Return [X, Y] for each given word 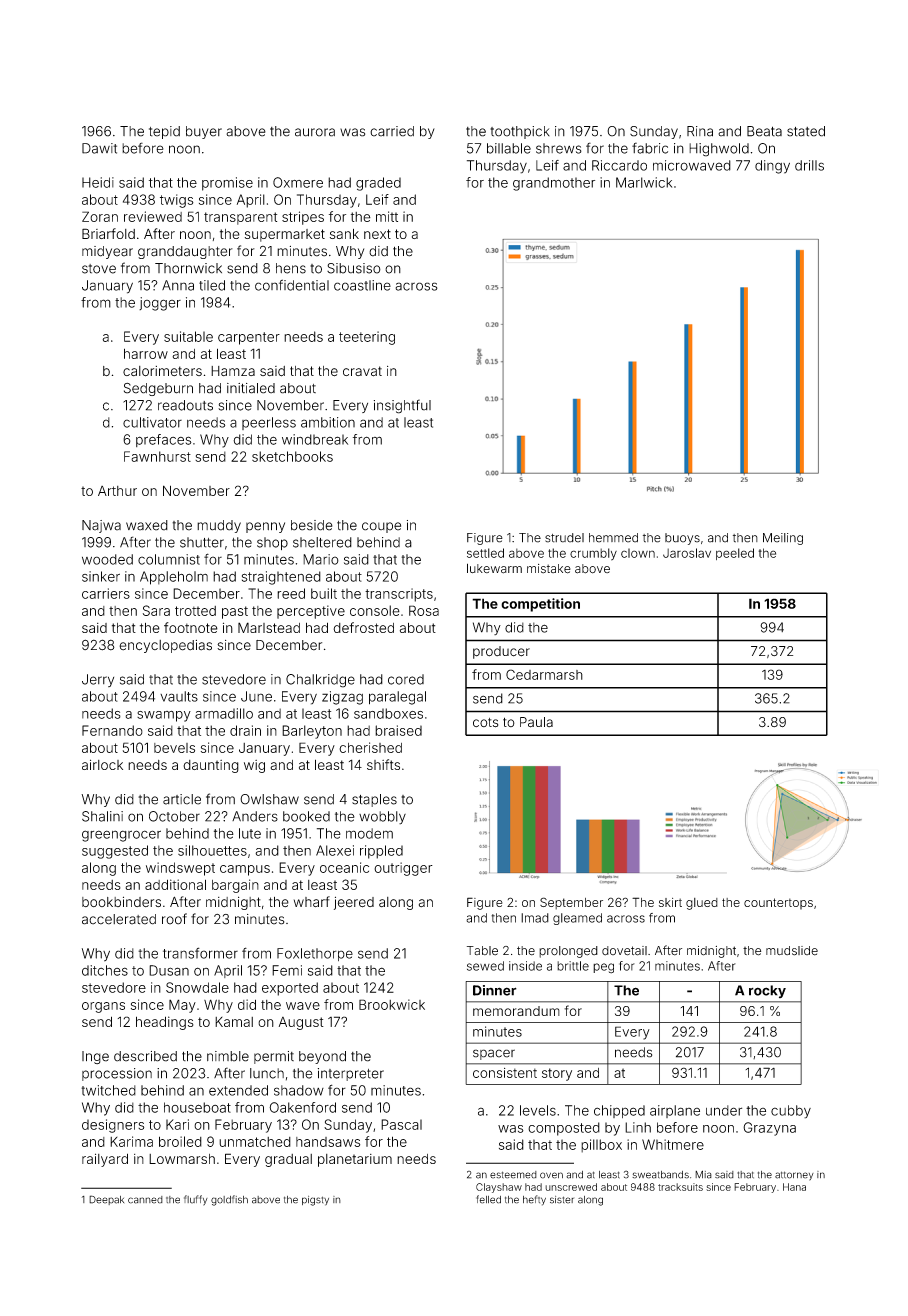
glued [702, 904]
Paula [536, 722]
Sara [156, 610]
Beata [764, 131]
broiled [180, 1141]
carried [392, 131]
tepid [164, 132]
